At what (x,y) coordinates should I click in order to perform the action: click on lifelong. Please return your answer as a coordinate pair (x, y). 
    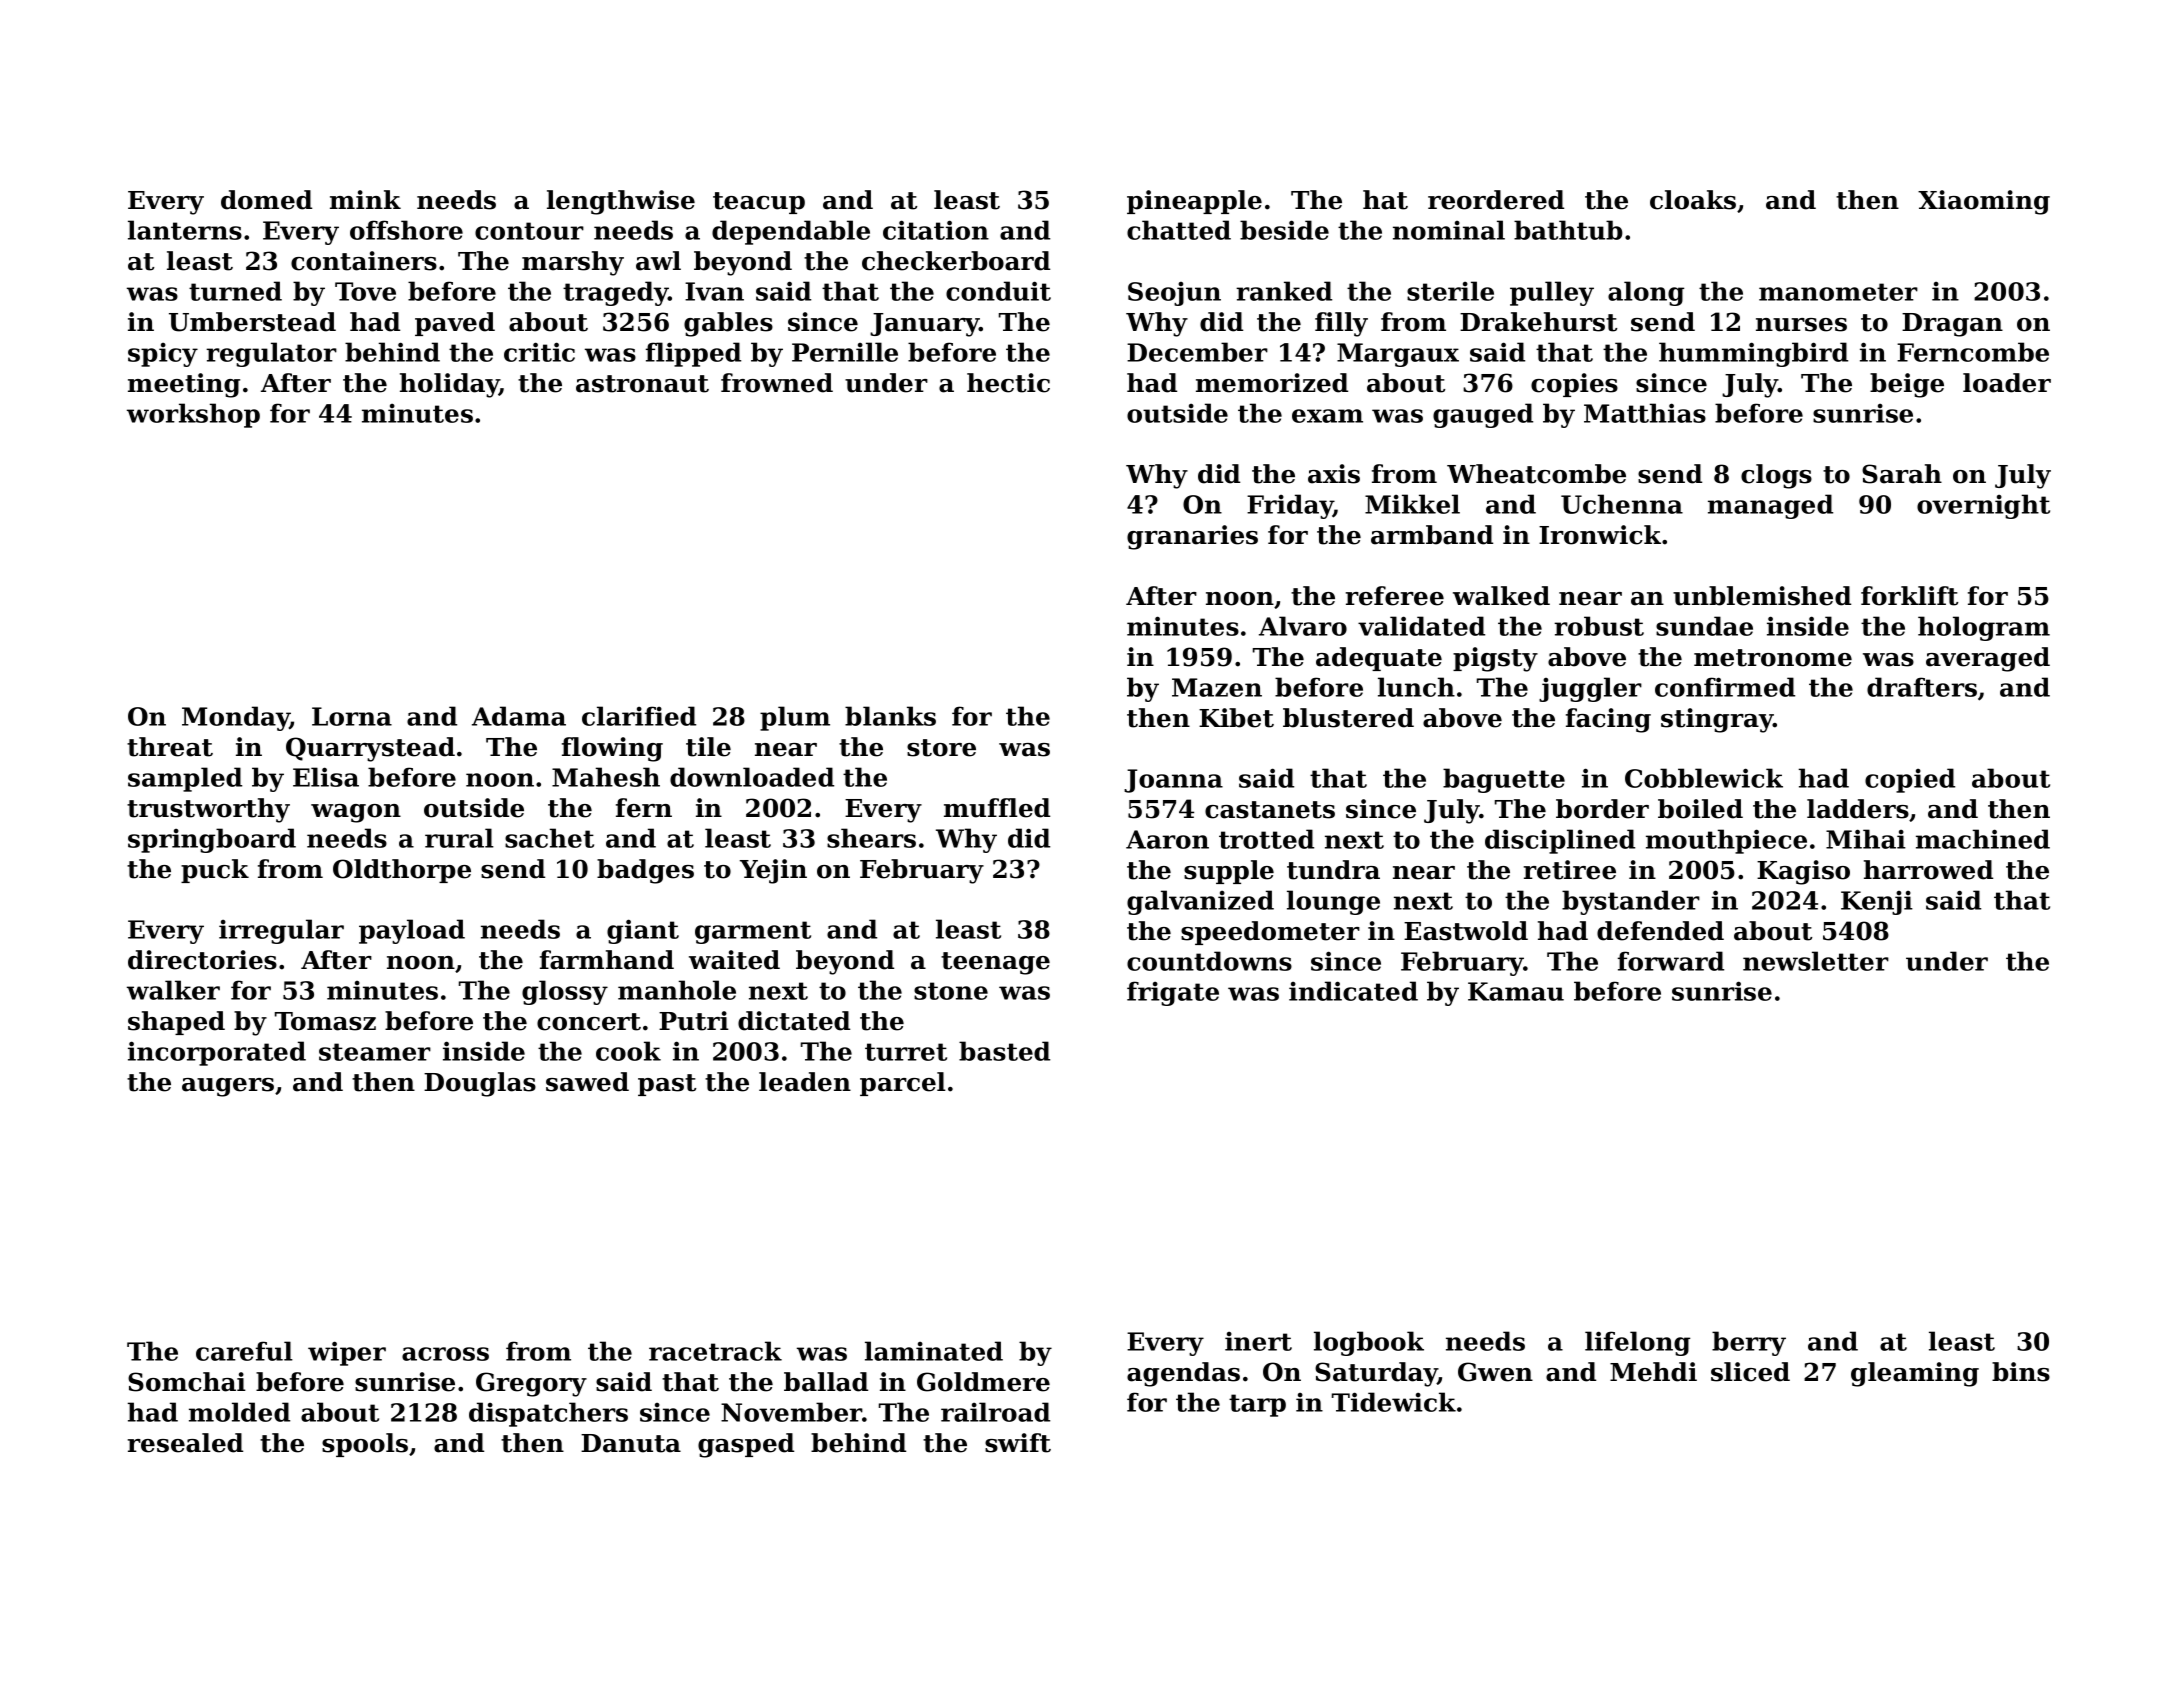
    Looking at the image, I should click on (1637, 1343).
